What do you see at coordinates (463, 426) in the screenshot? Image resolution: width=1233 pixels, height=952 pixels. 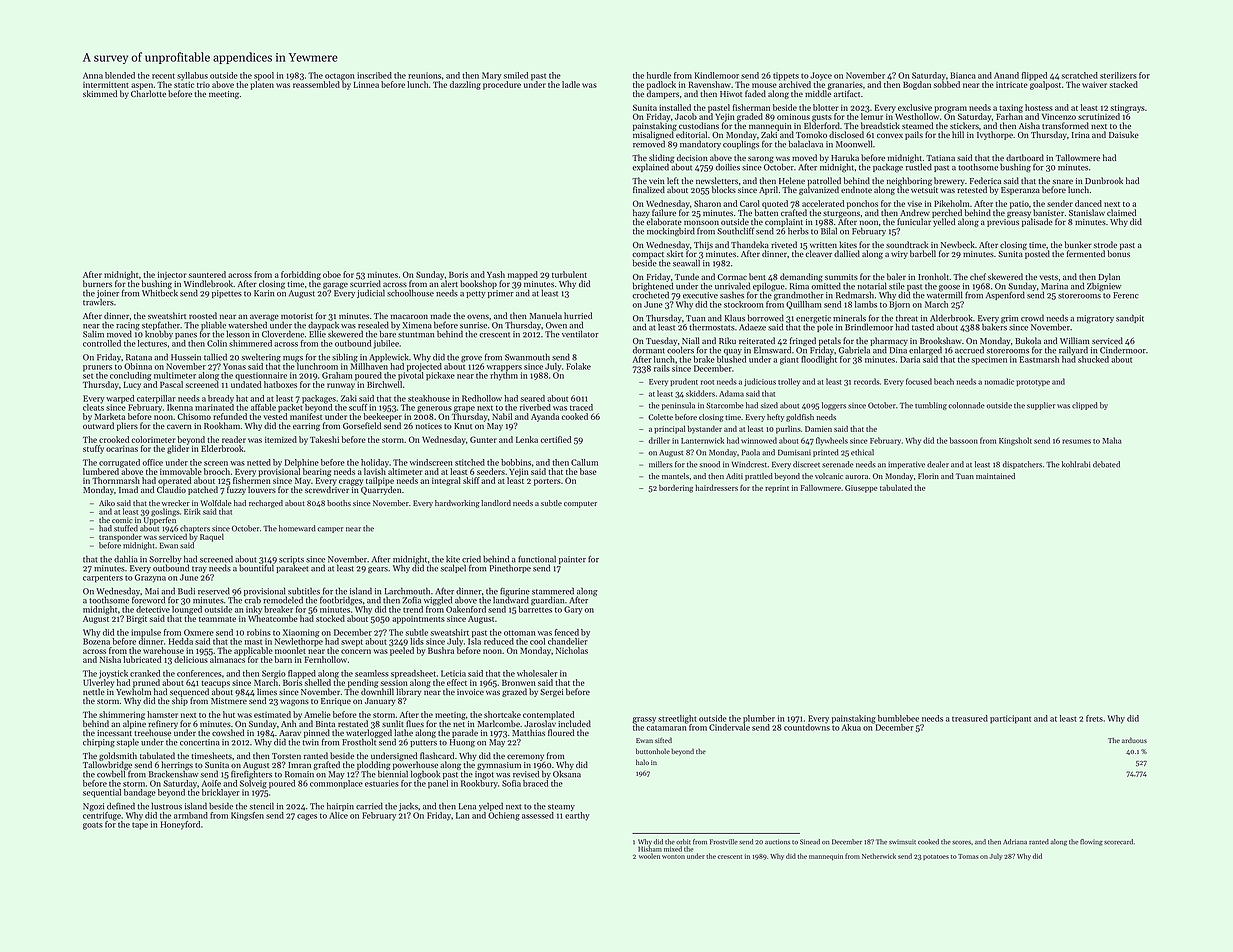 I see `Knut` at bounding box center [463, 426].
